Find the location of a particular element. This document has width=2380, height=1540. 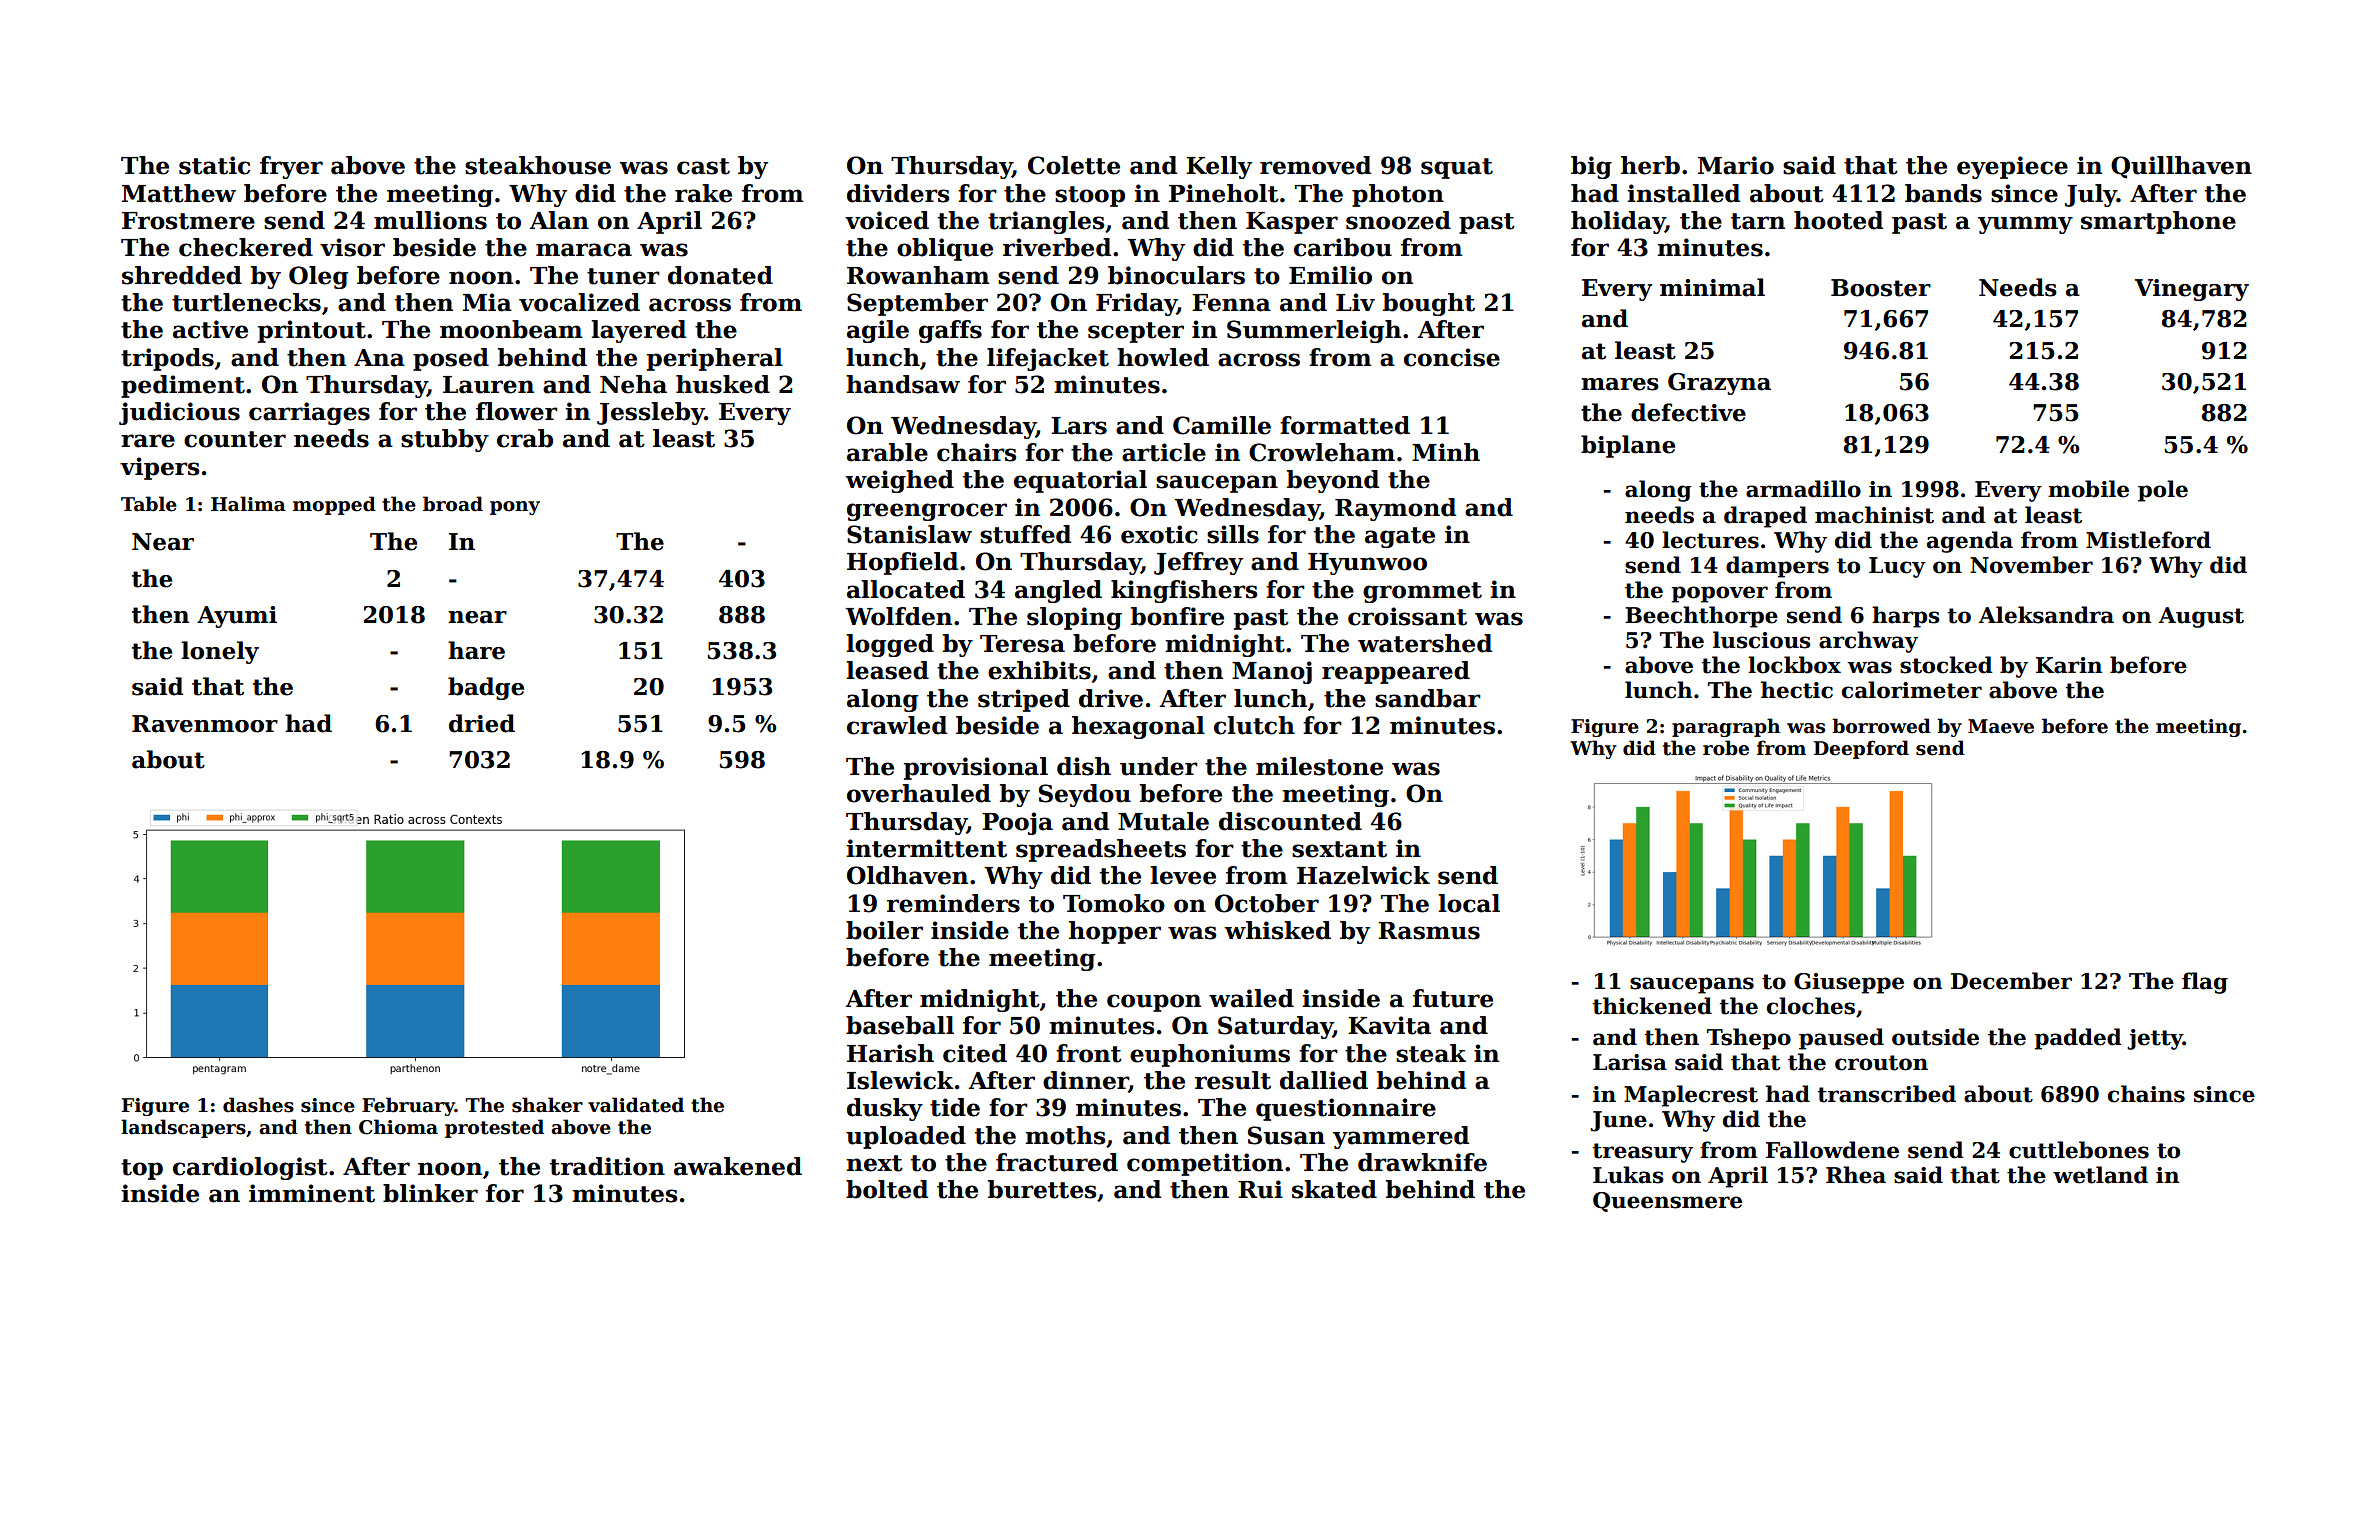

sextant is located at coordinates (1339, 849).
